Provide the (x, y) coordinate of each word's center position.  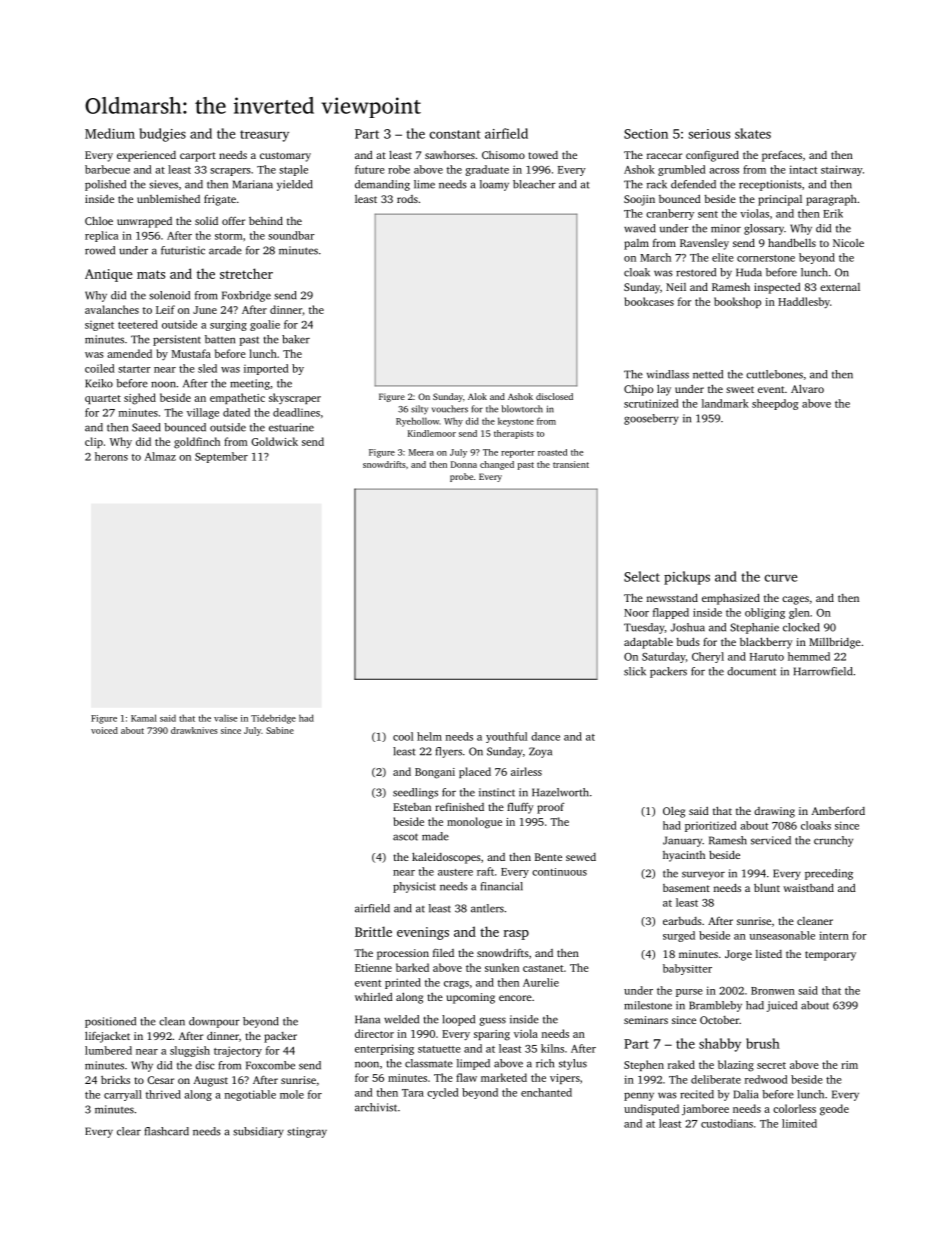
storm (229, 236)
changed (497, 465)
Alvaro (807, 388)
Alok (477, 396)
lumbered (108, 1050)
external (840, 287)
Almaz (160, 456)
